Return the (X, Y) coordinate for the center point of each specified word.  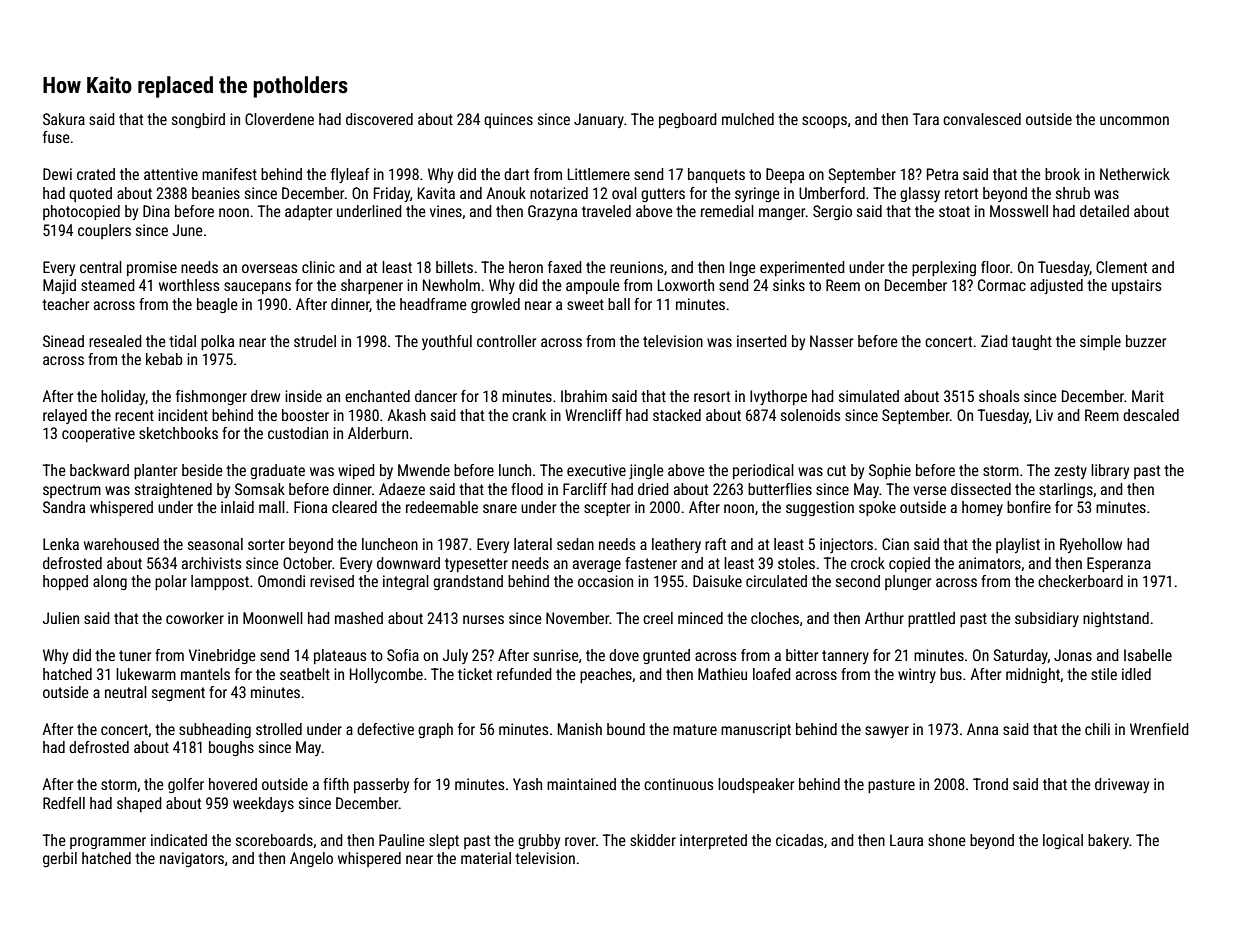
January (599, 120)
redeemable (442, 507)
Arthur (884, 618)
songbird (198, 120)
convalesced (982, 119)
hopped (65, 582)
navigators (192, 859)
